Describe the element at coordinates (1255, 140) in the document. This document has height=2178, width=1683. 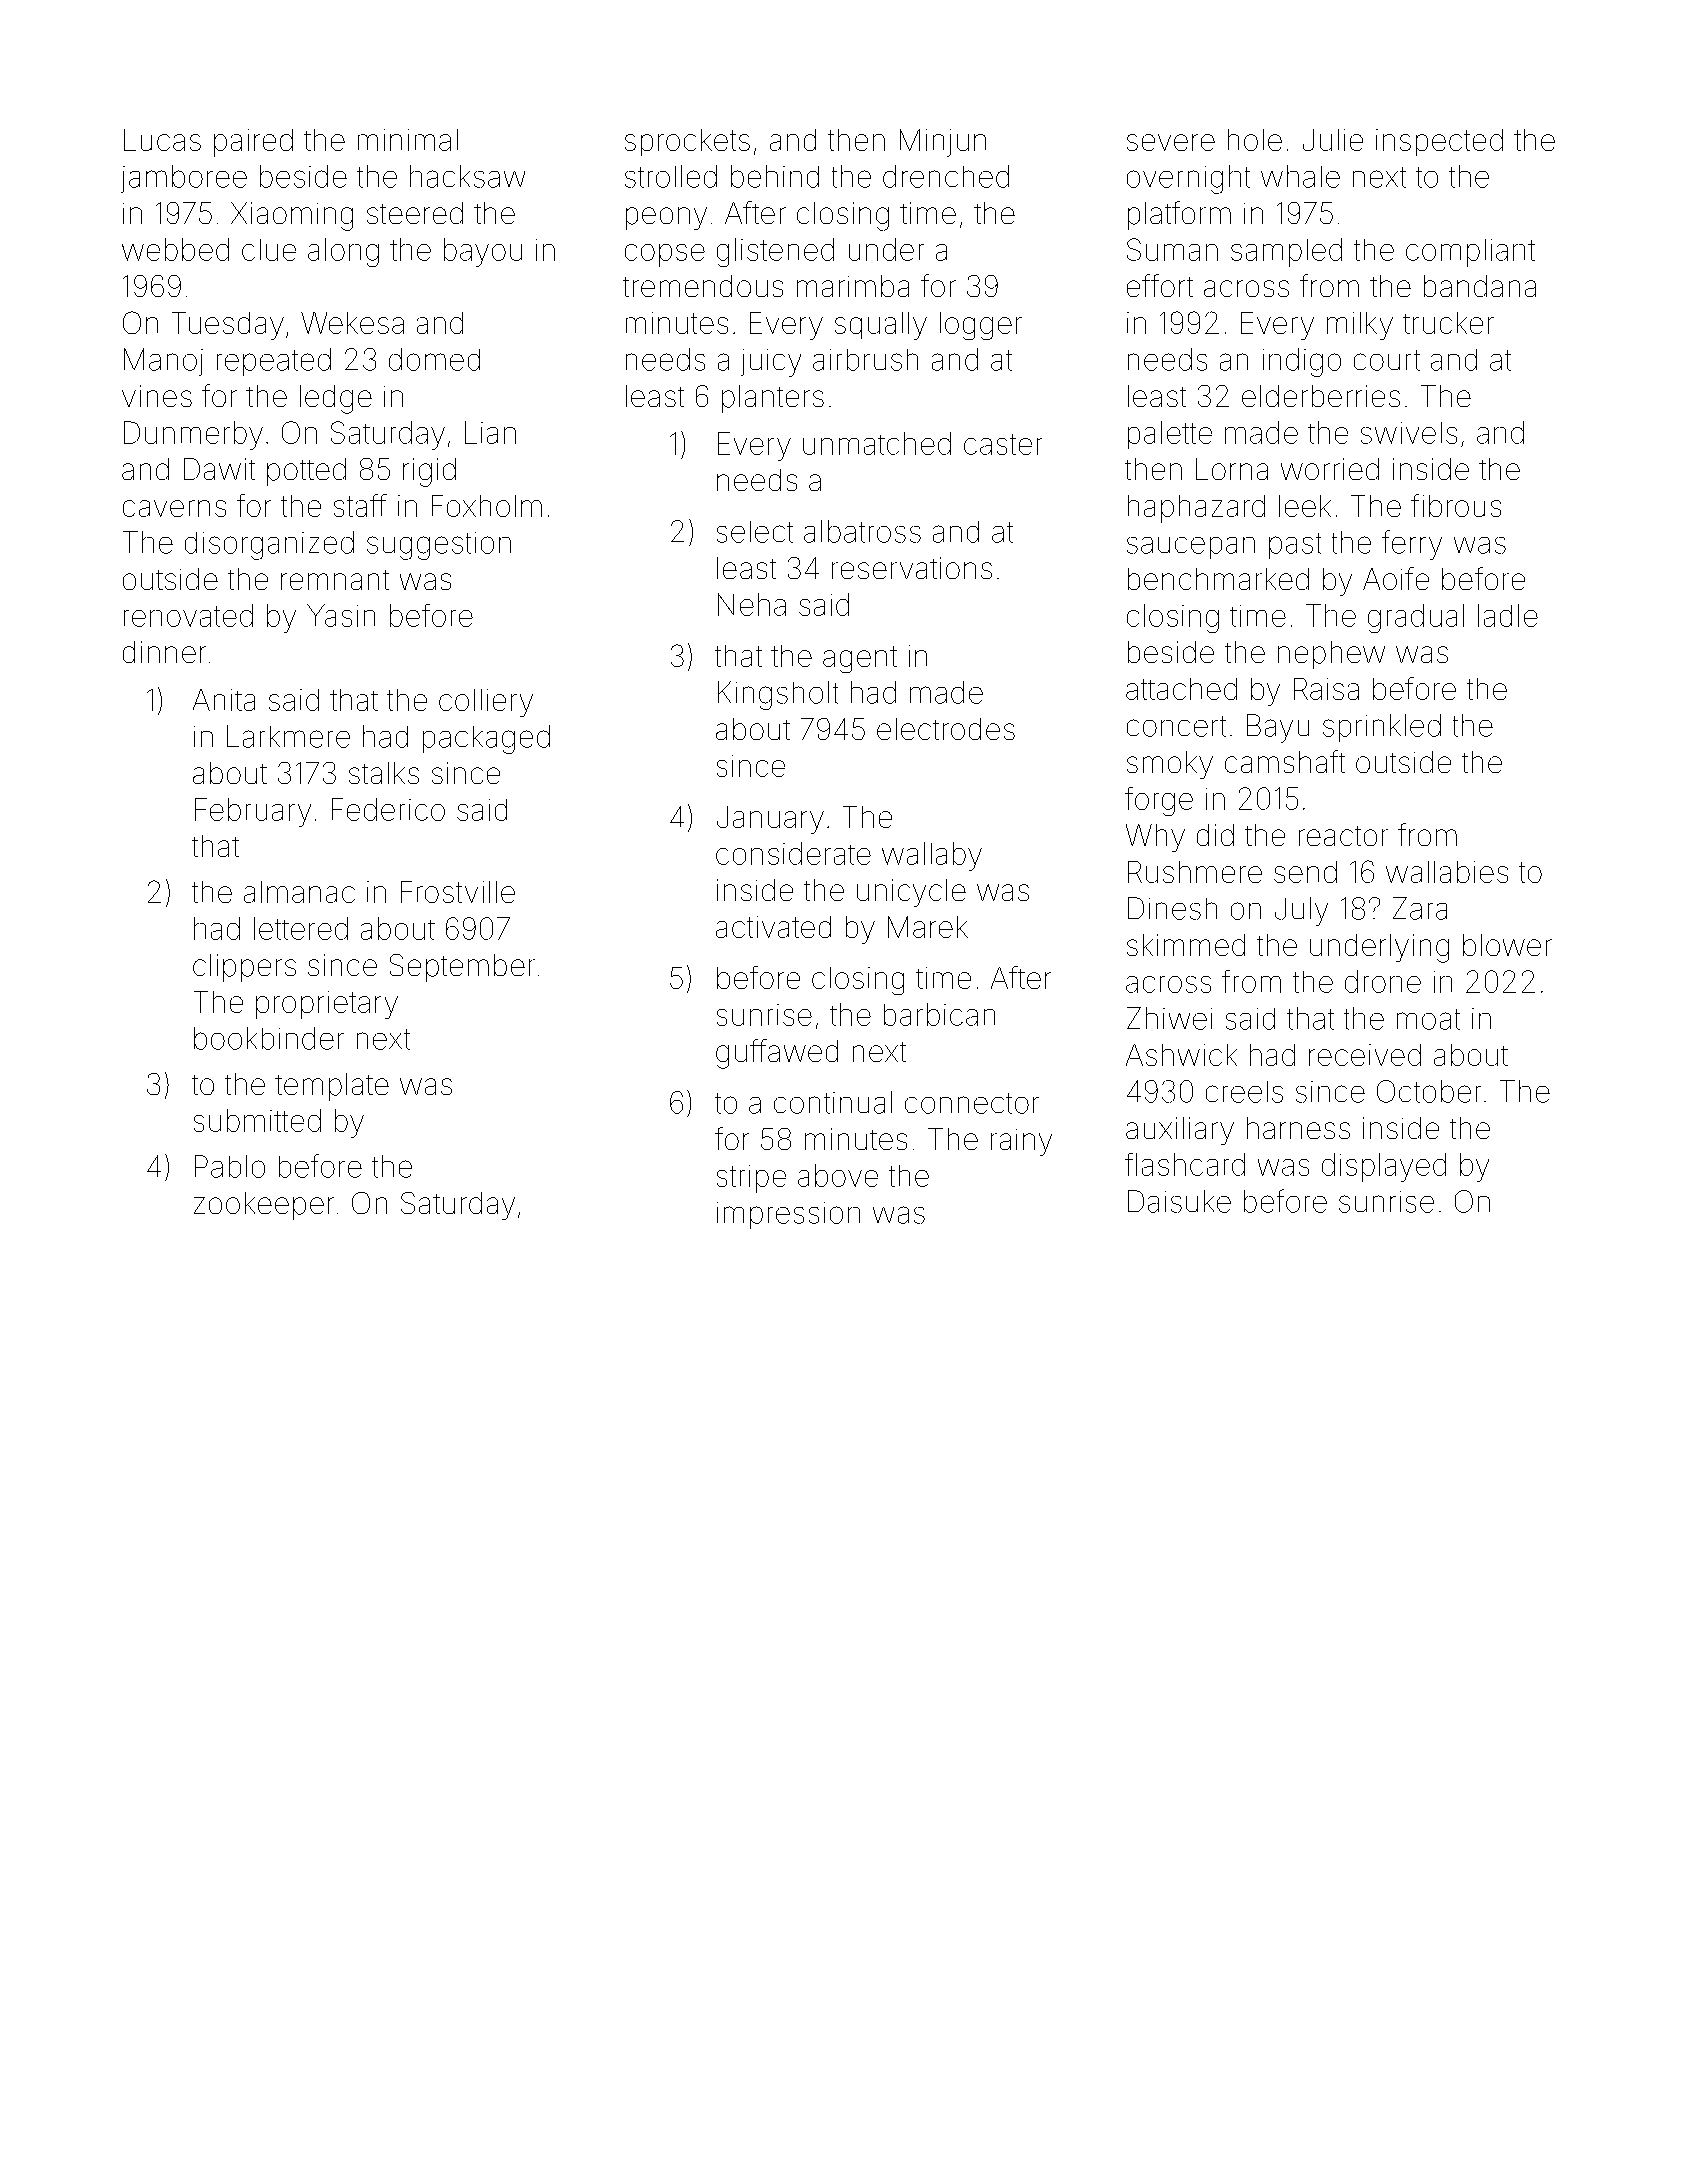
I see `hole` at that location.
